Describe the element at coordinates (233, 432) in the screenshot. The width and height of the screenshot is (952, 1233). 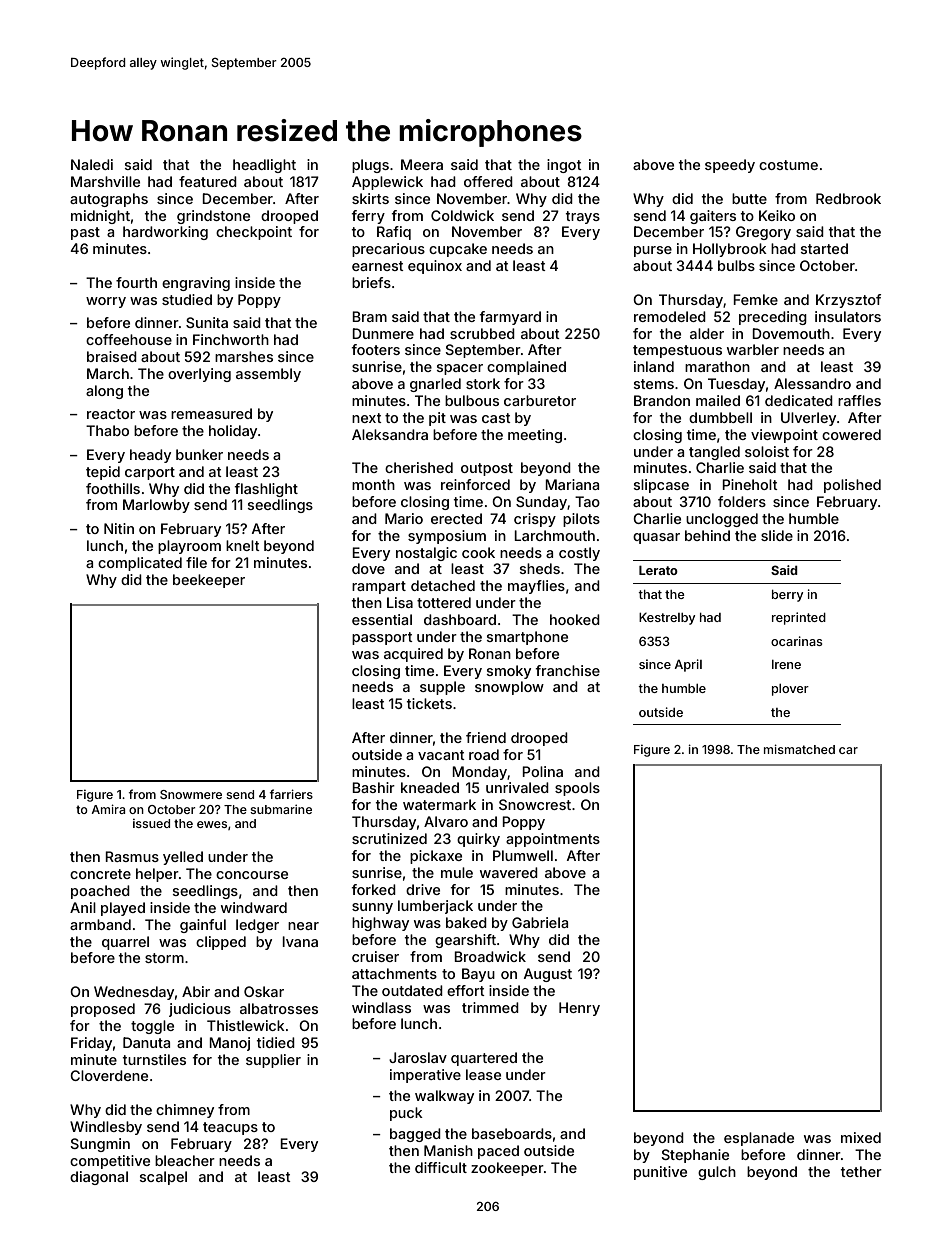
I see `holiday` at that location.
